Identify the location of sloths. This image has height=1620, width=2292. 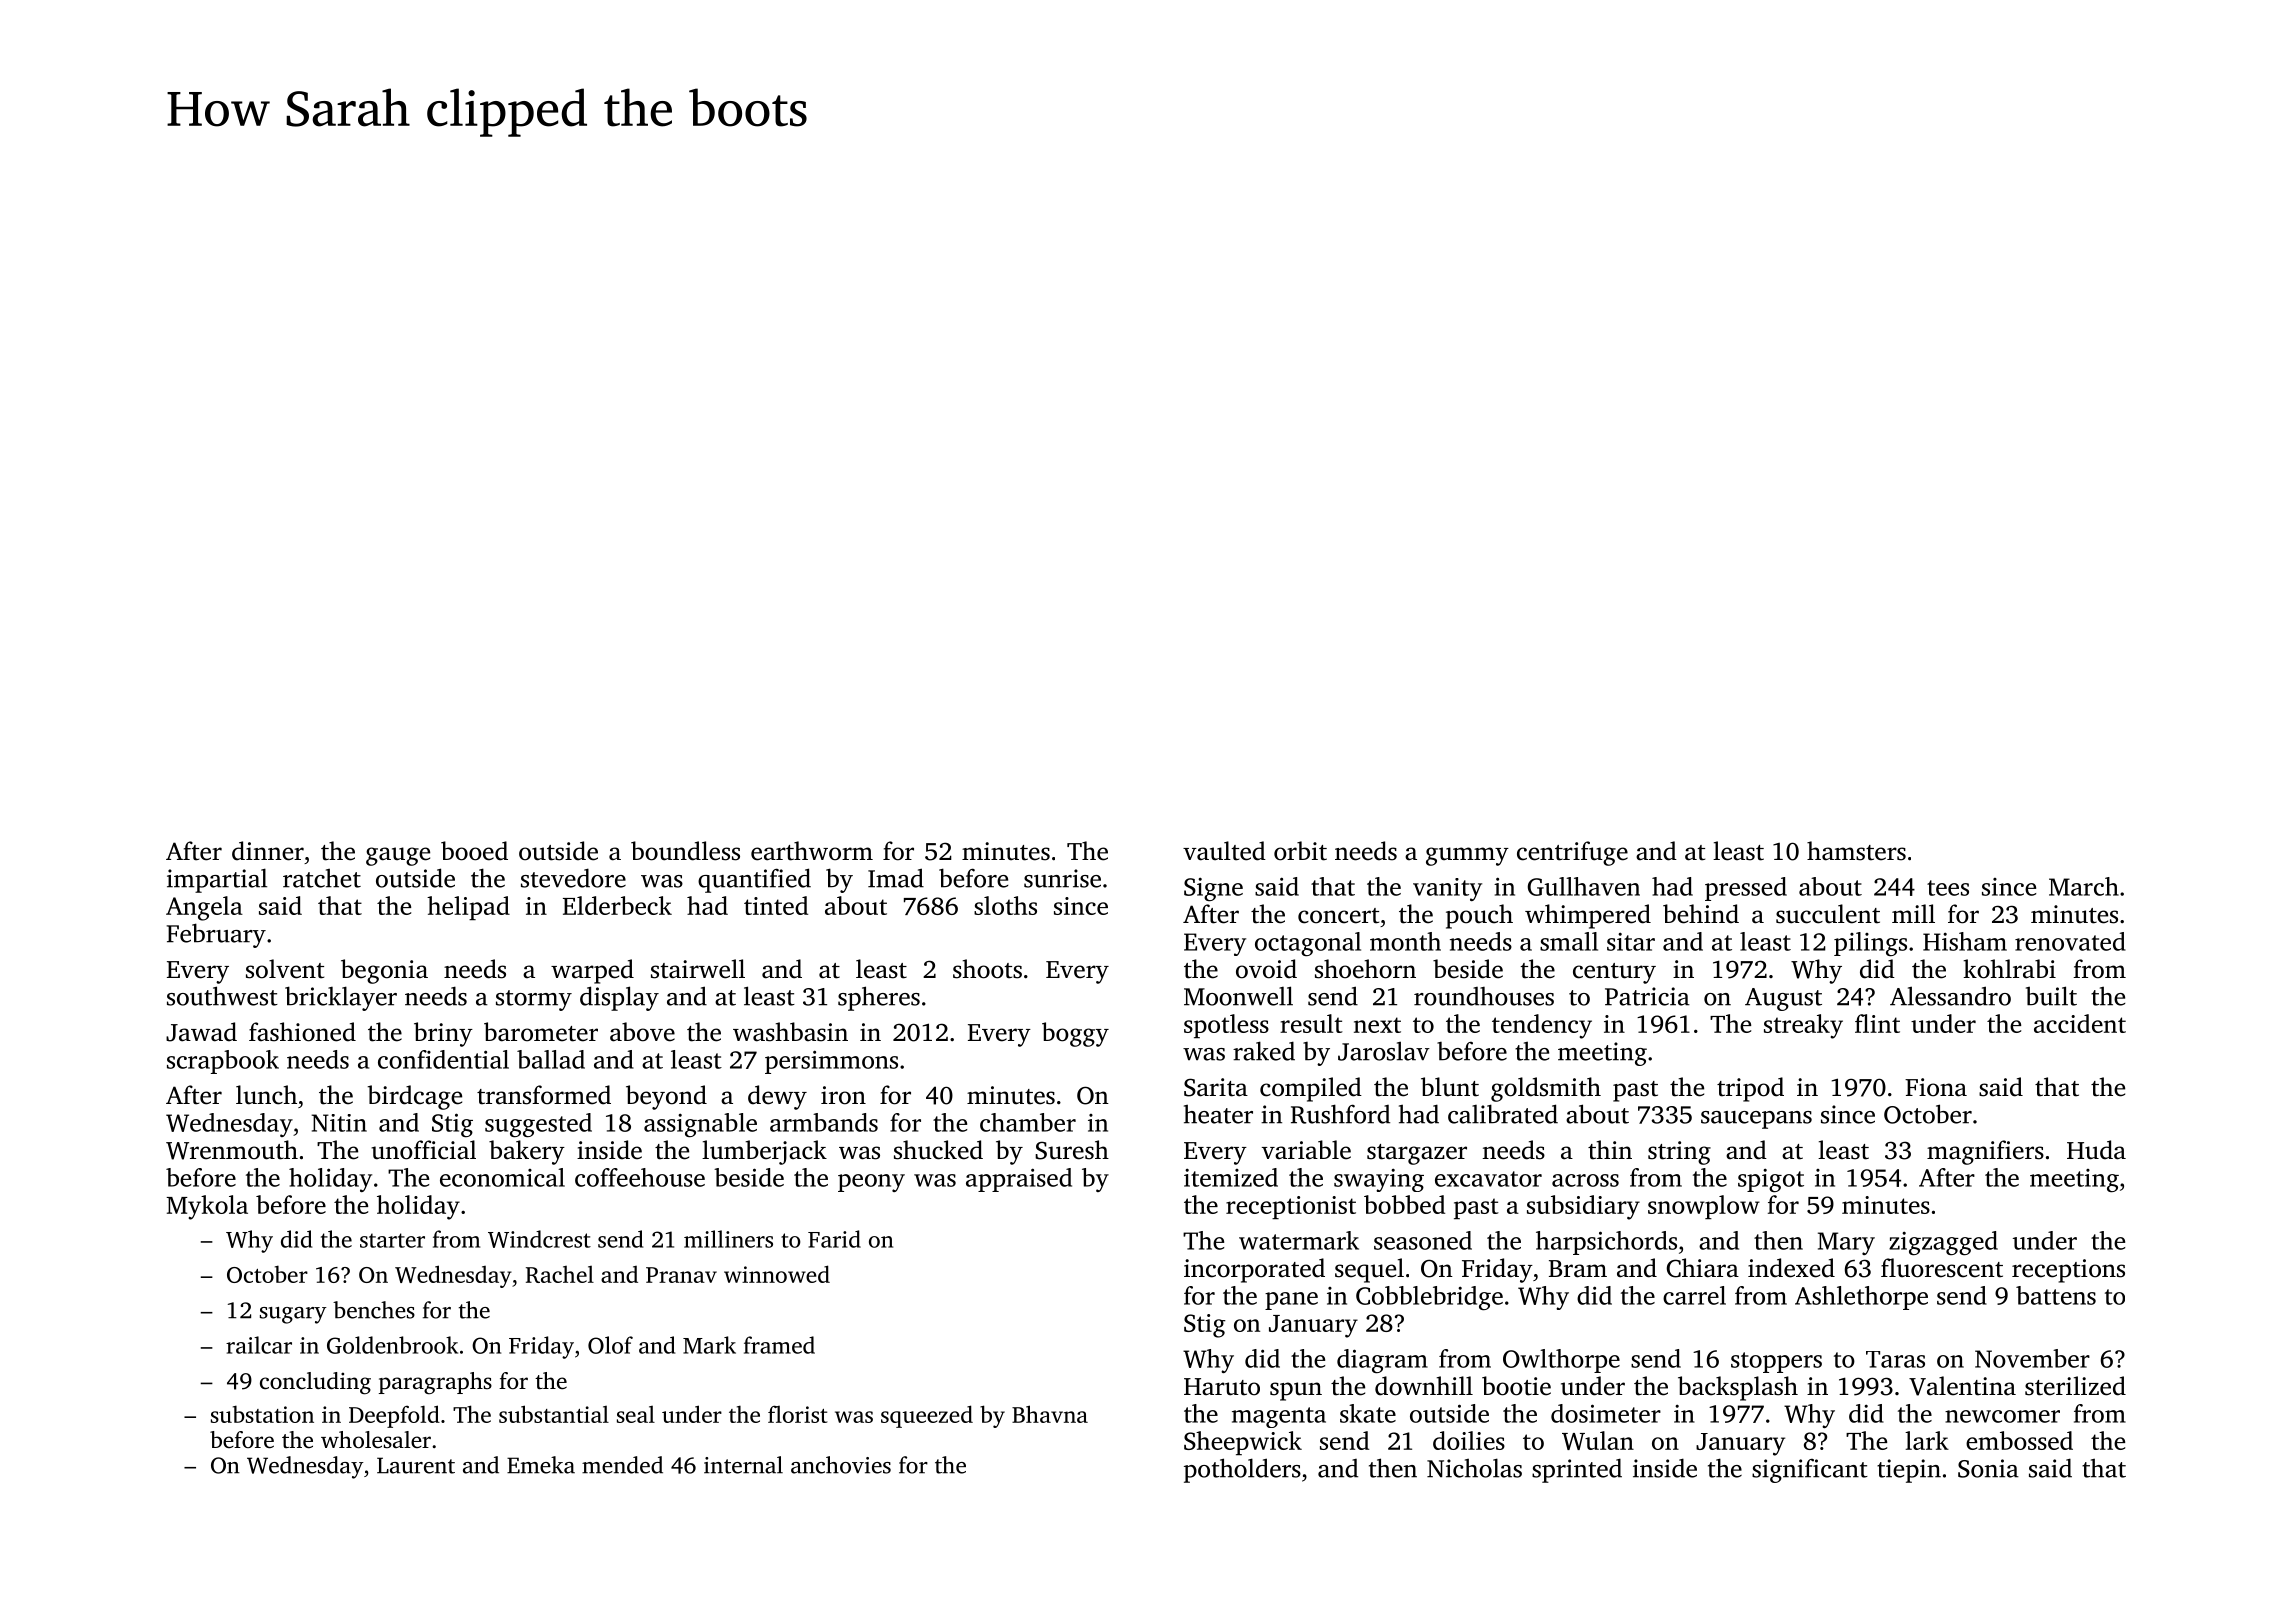
(1005, 905).
